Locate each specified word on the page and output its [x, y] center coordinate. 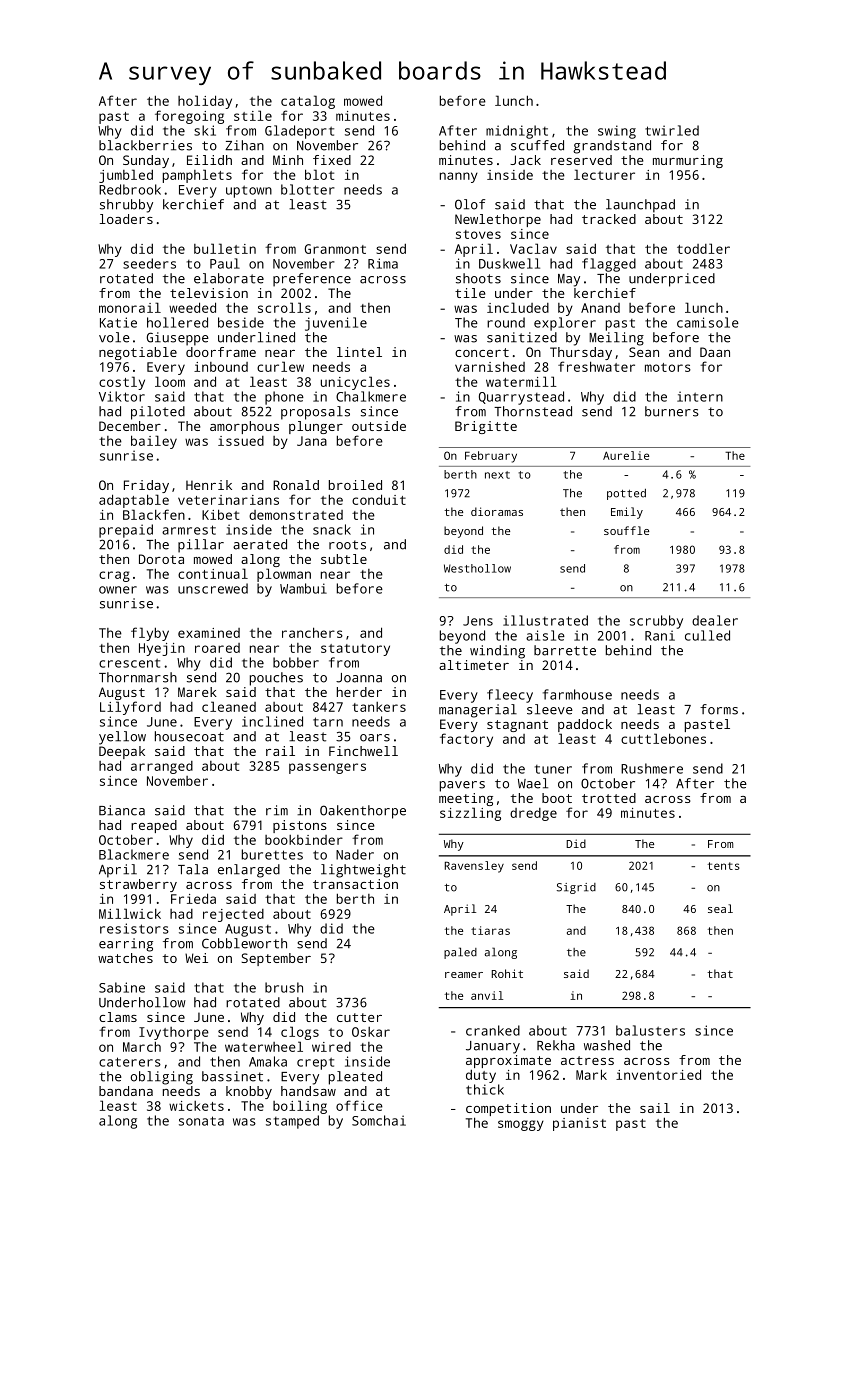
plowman [284, 575]
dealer [715, 620]
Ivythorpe [174, 1033]
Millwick [130, 913]
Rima [383, 263]
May [569, 280]
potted [626, 494]
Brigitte [486, 427]
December [130, 426]
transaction [355, 884]
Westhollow [477, 568]
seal [720, 908]
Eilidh [209, 160]
